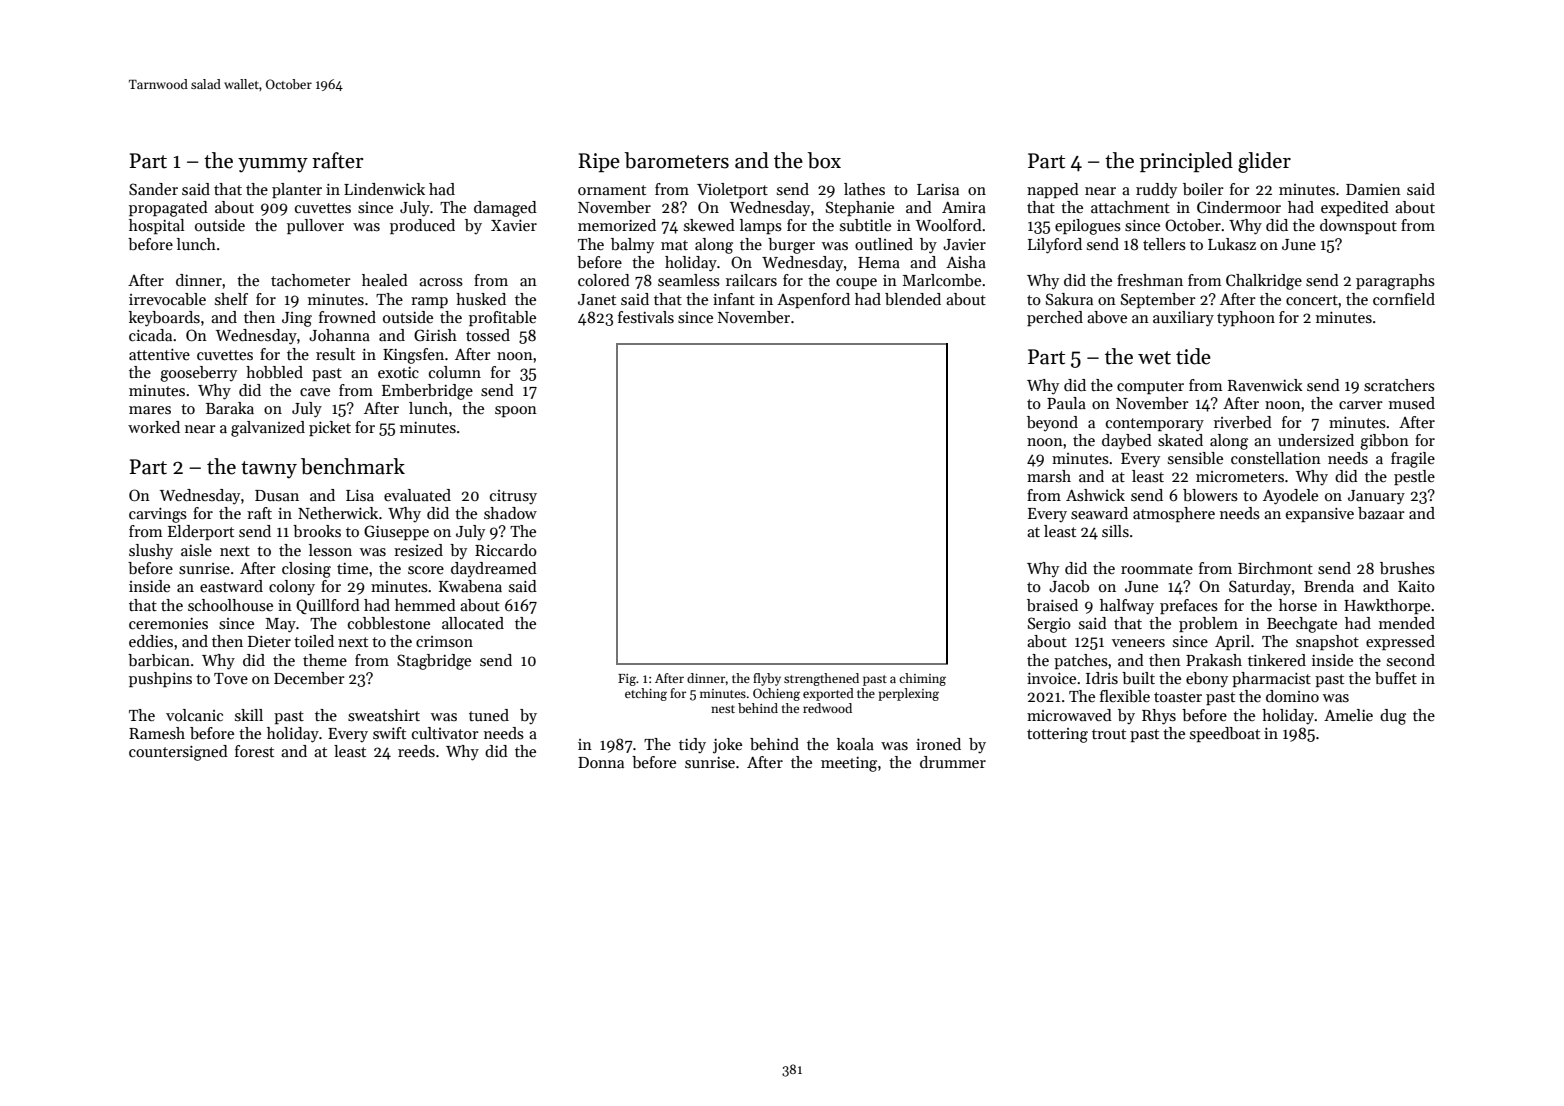 The image size is (1564, 1106). I want to click on Baraka, so click(230, 408).
